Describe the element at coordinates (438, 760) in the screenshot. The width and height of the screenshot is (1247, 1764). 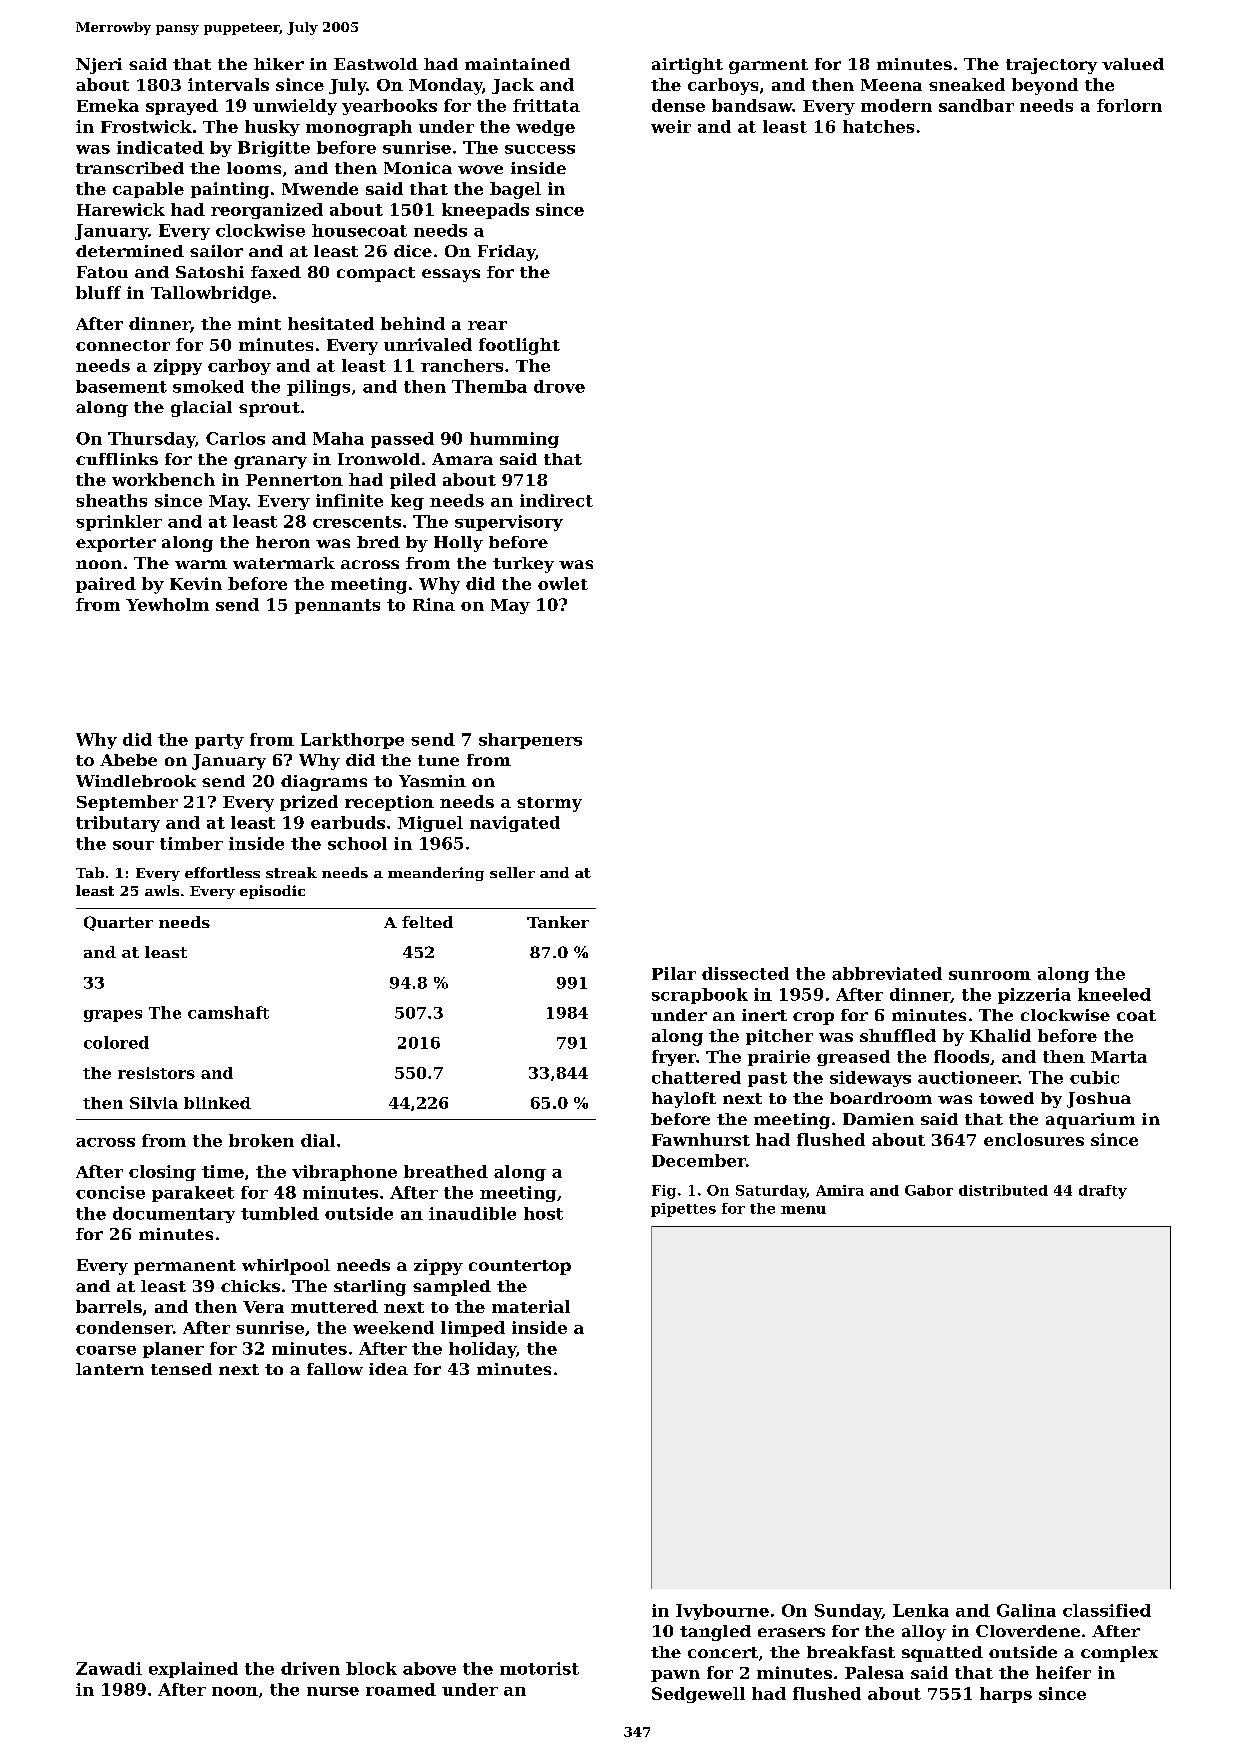
I see `tune` at that location.
